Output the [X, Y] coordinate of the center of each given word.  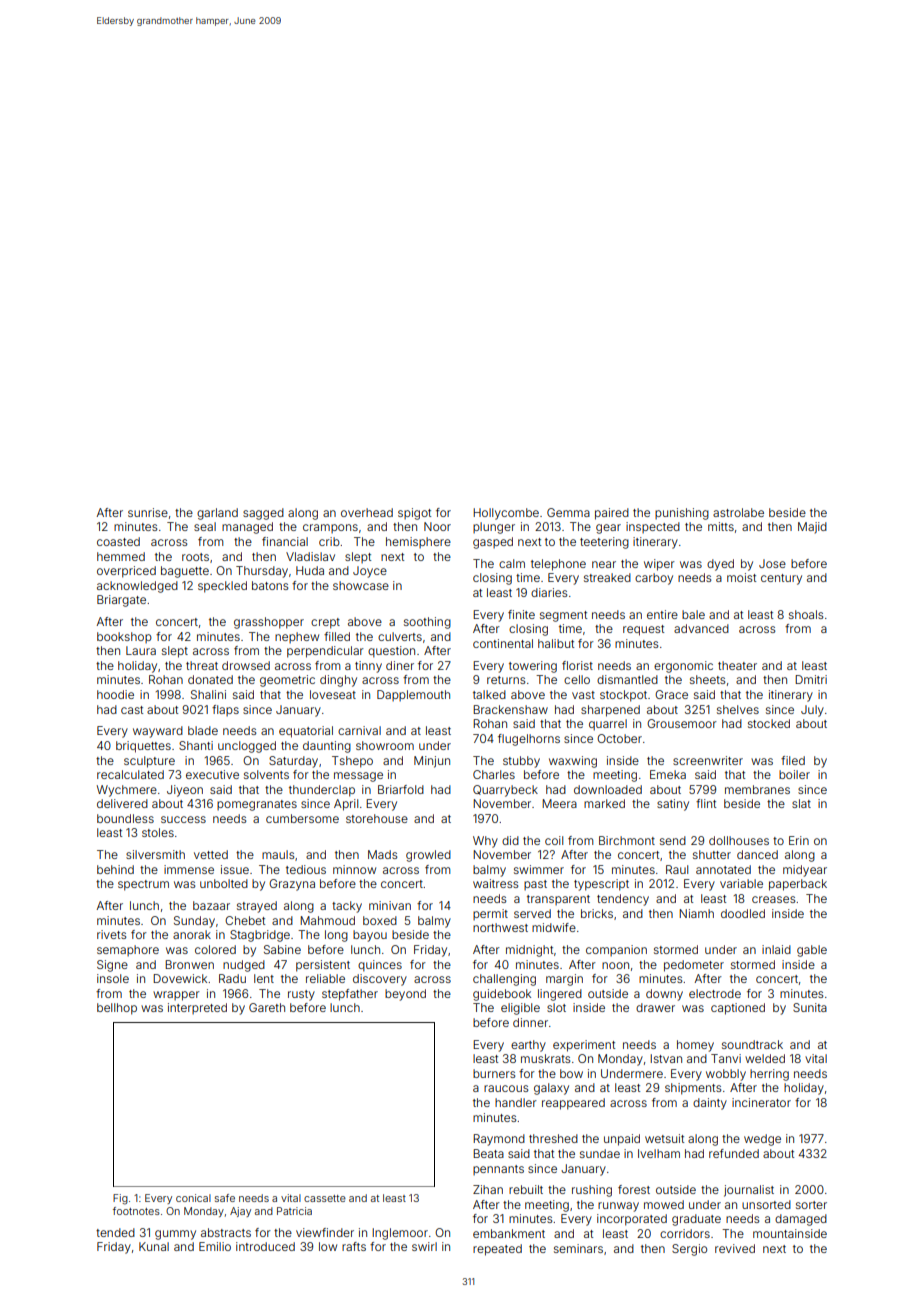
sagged [263, 514]
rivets [111, 934]
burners [494, 1073]
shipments [693, 1089]
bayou [370, 936]
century [781, 579]
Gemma [568, 512]
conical [193, 1198]
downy [664, 995]
